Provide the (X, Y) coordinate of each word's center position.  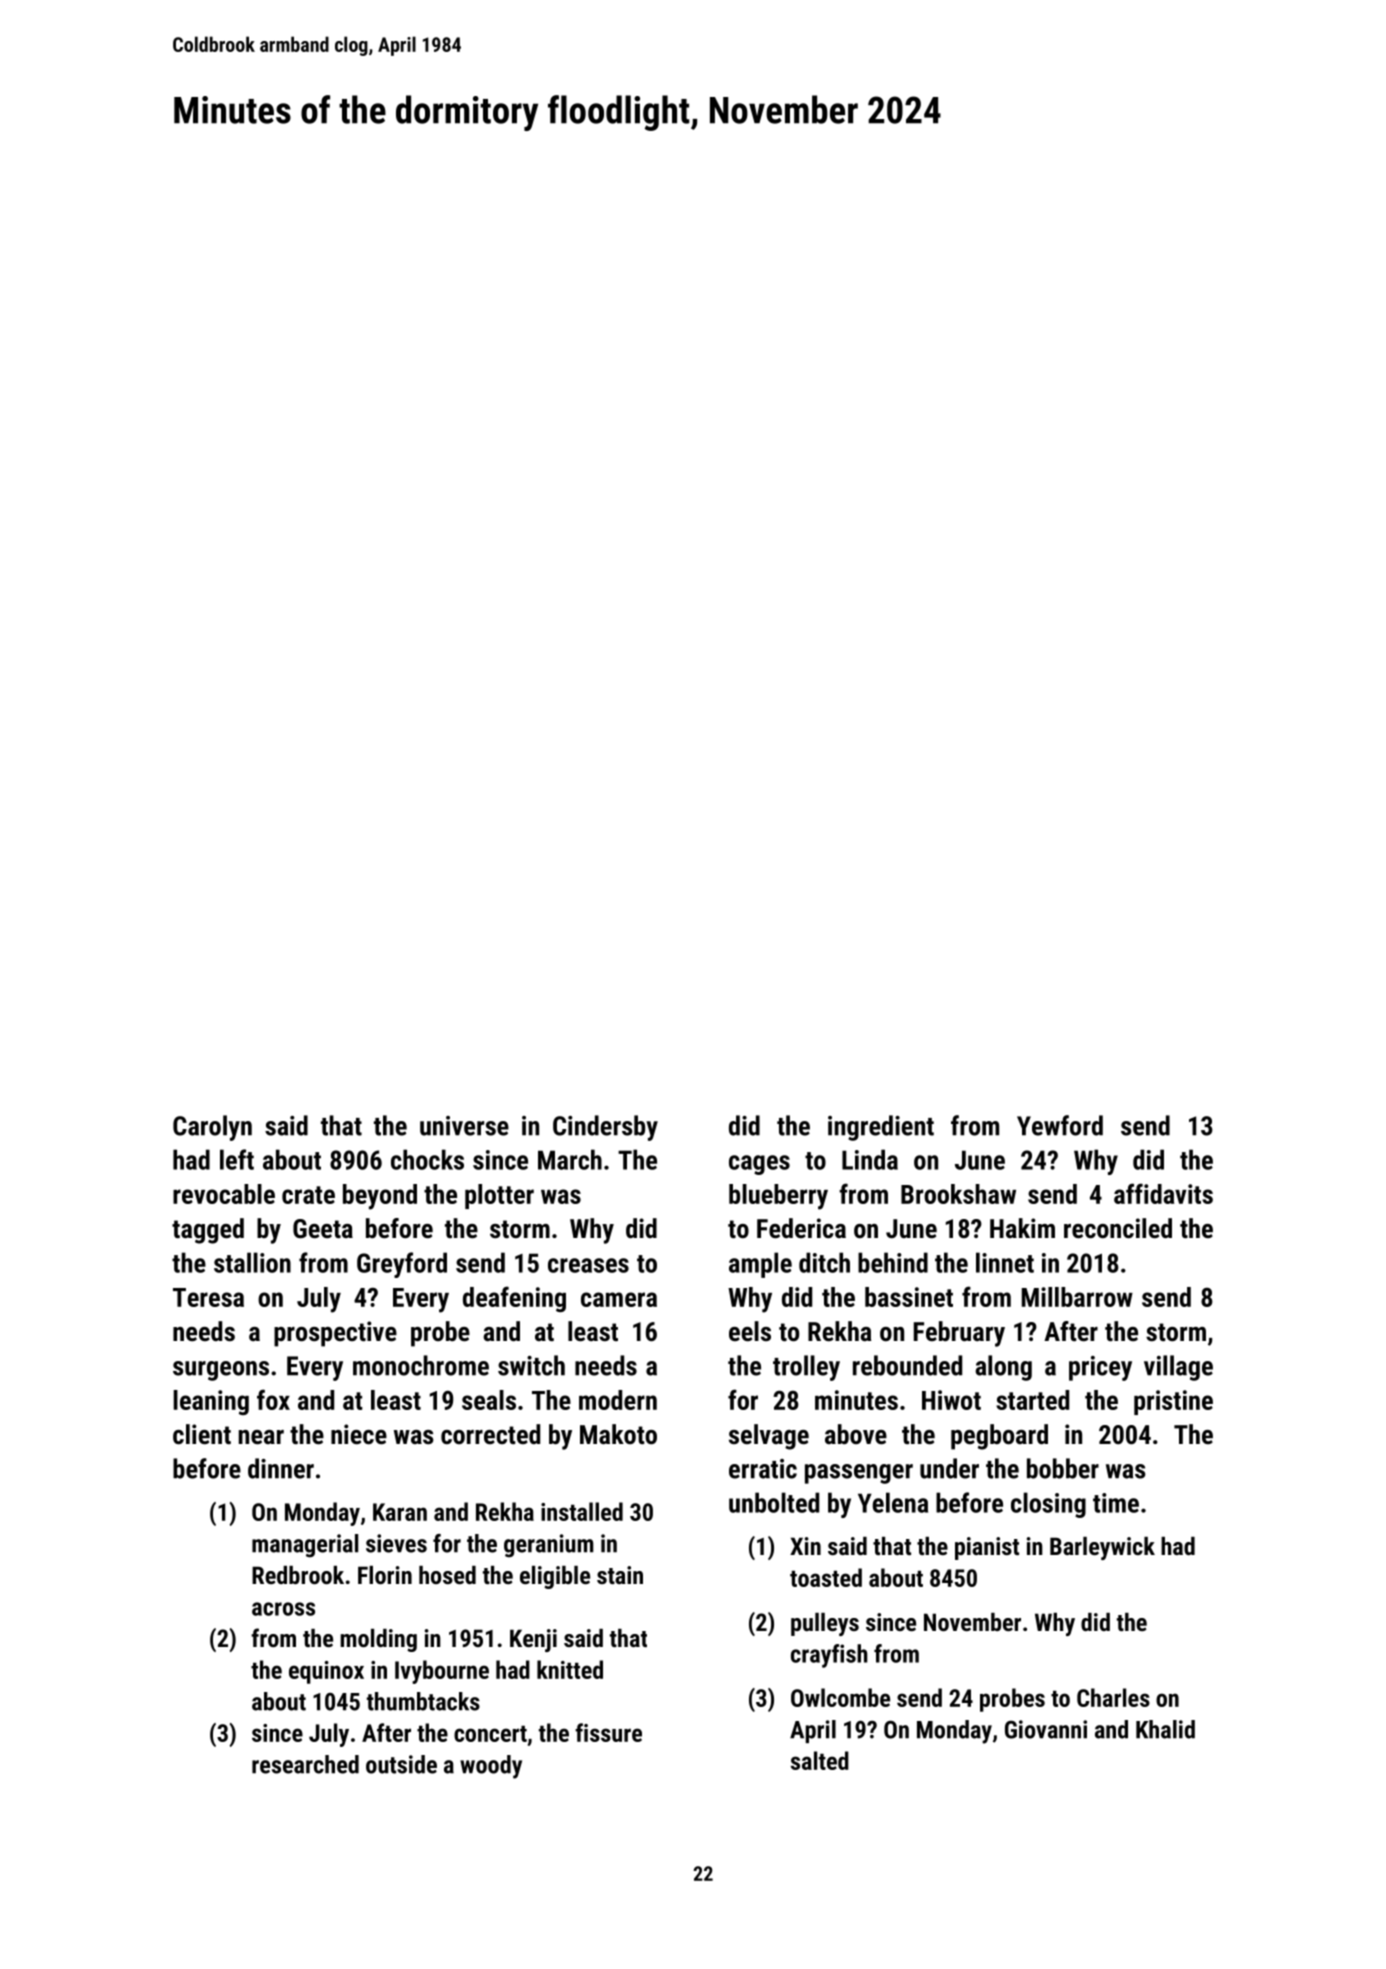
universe (464, 1126)
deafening (514, 1299)
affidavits (1163, 1193)
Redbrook (298, 1575)
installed (582, 1511)
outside (401, 1764)
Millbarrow (1077, 1297)
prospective (335, 1334)
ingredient (881, 1128)
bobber (1063, 1468)
